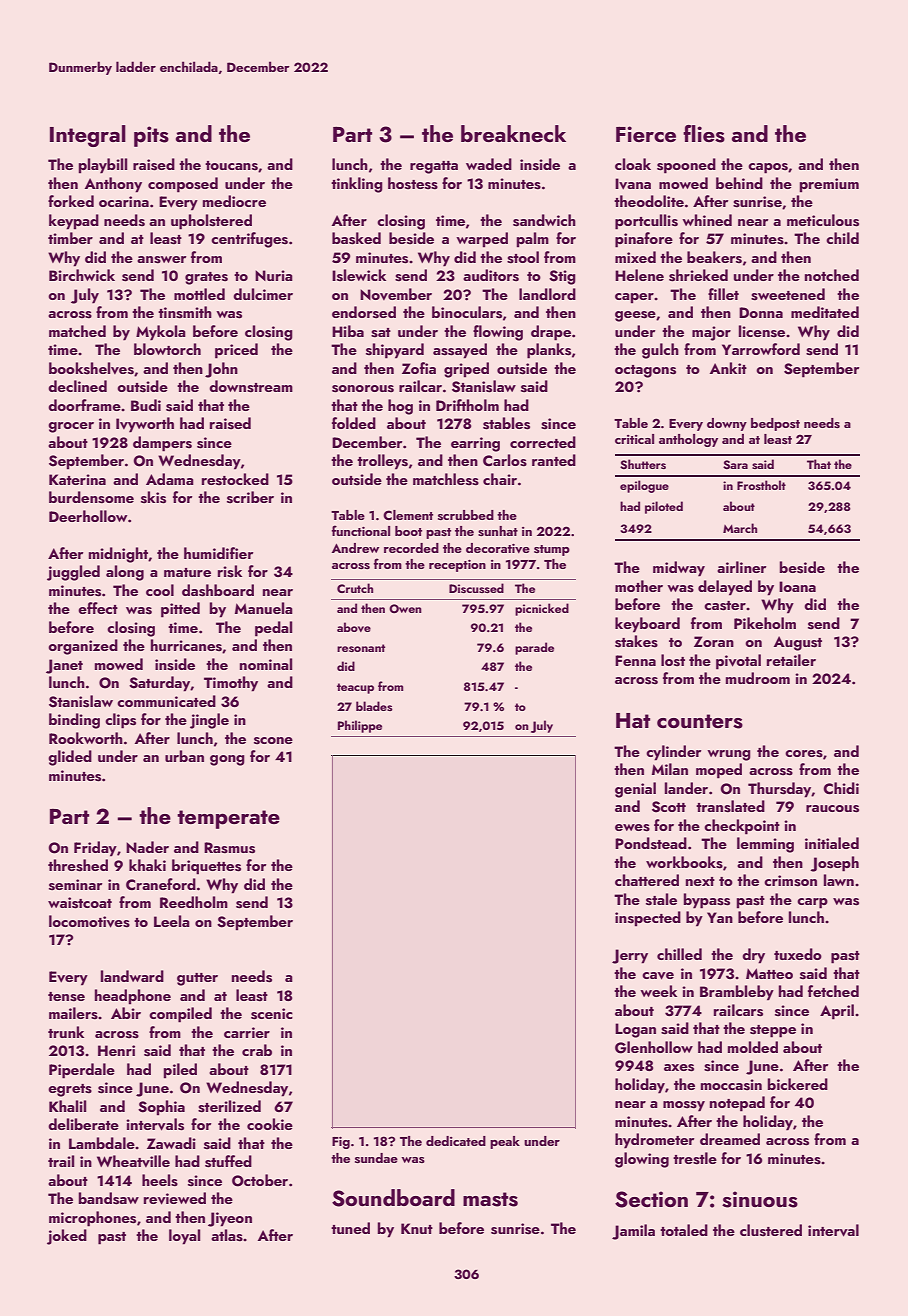 The height and width of the image is (1316, 908). I want to click on Discussed, so click(476, 588).
